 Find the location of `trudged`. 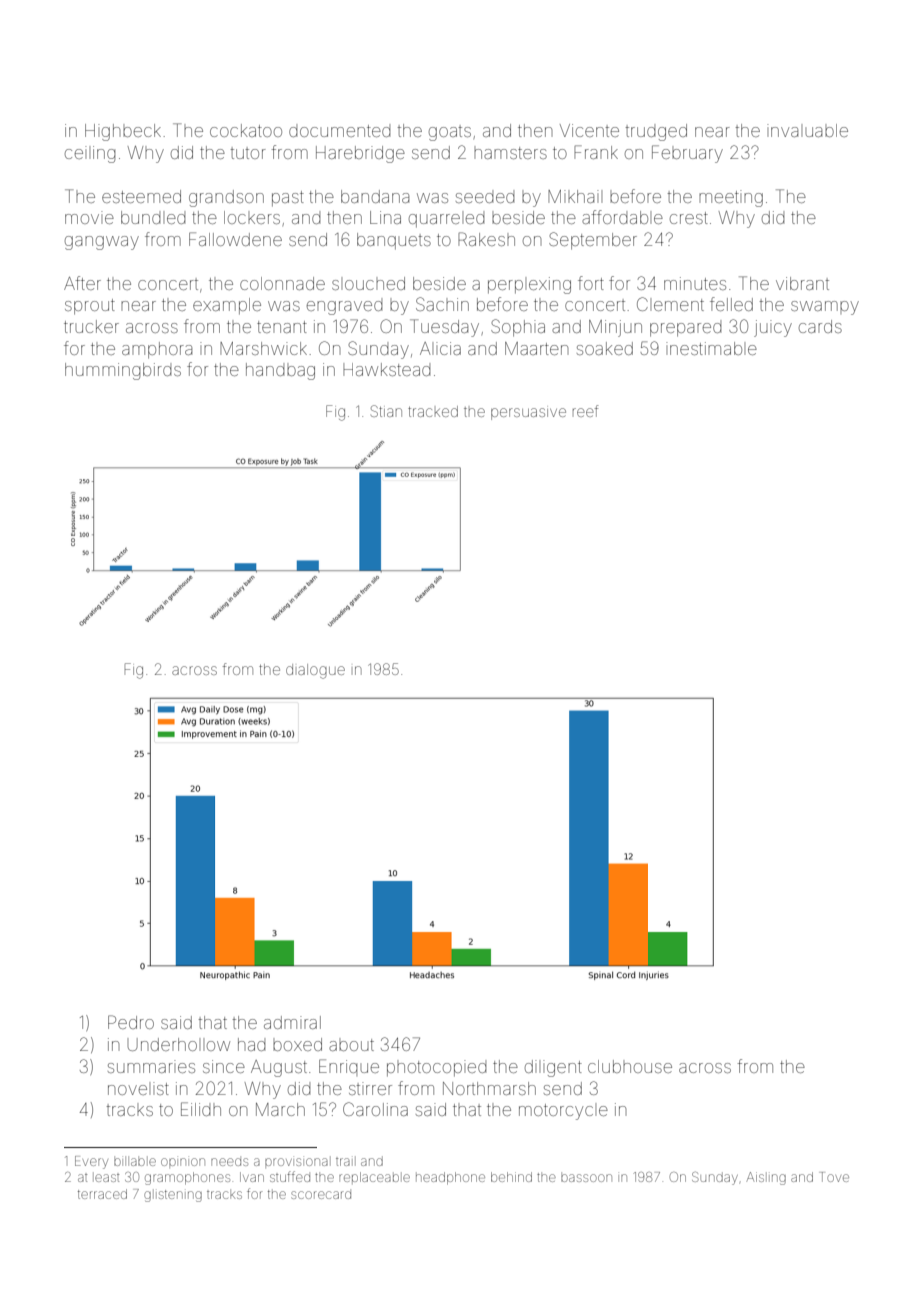

trudged is located at coordinates (656, 132).
